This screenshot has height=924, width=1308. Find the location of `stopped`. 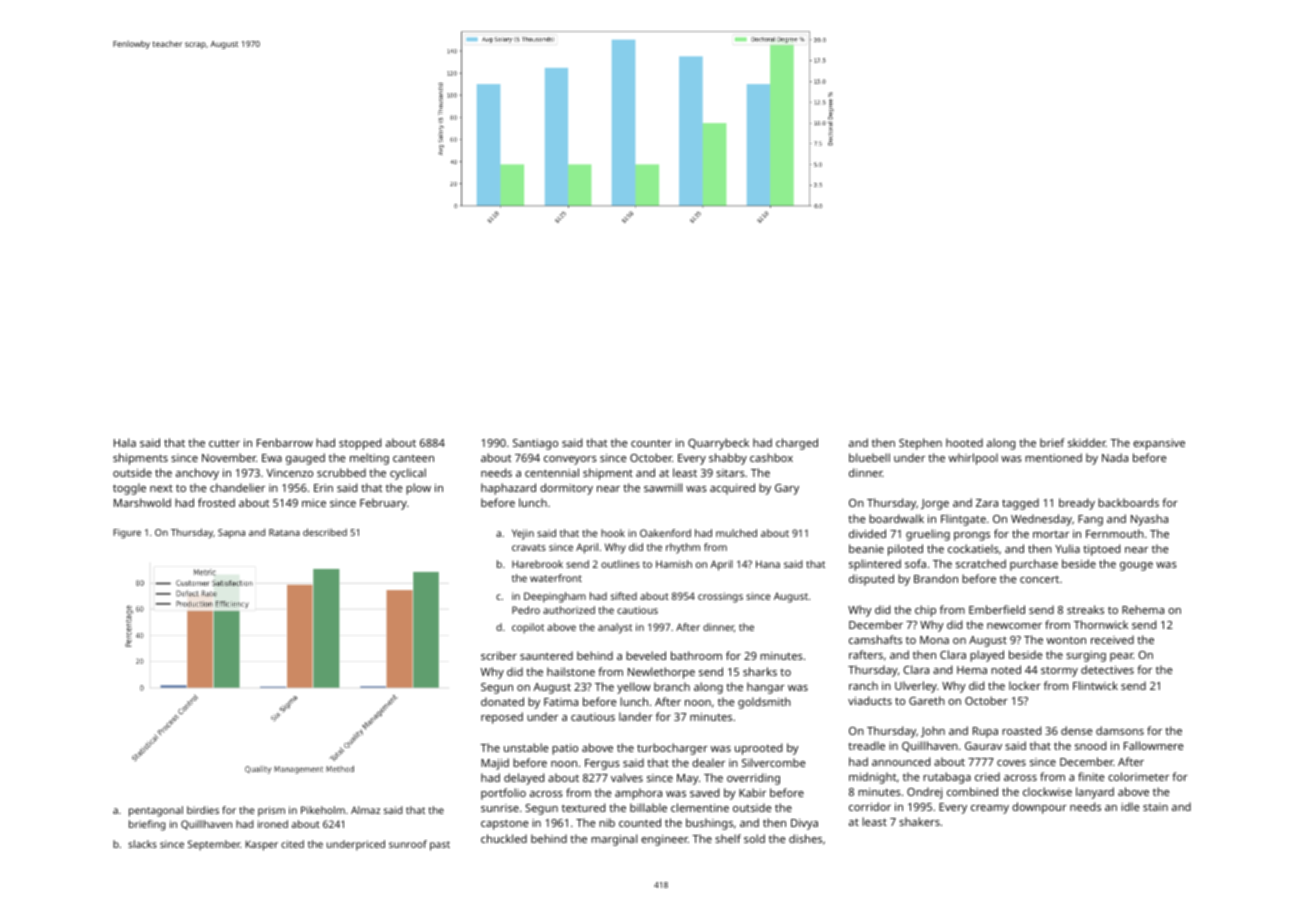

stopped is located at coordinates (360, 444).
